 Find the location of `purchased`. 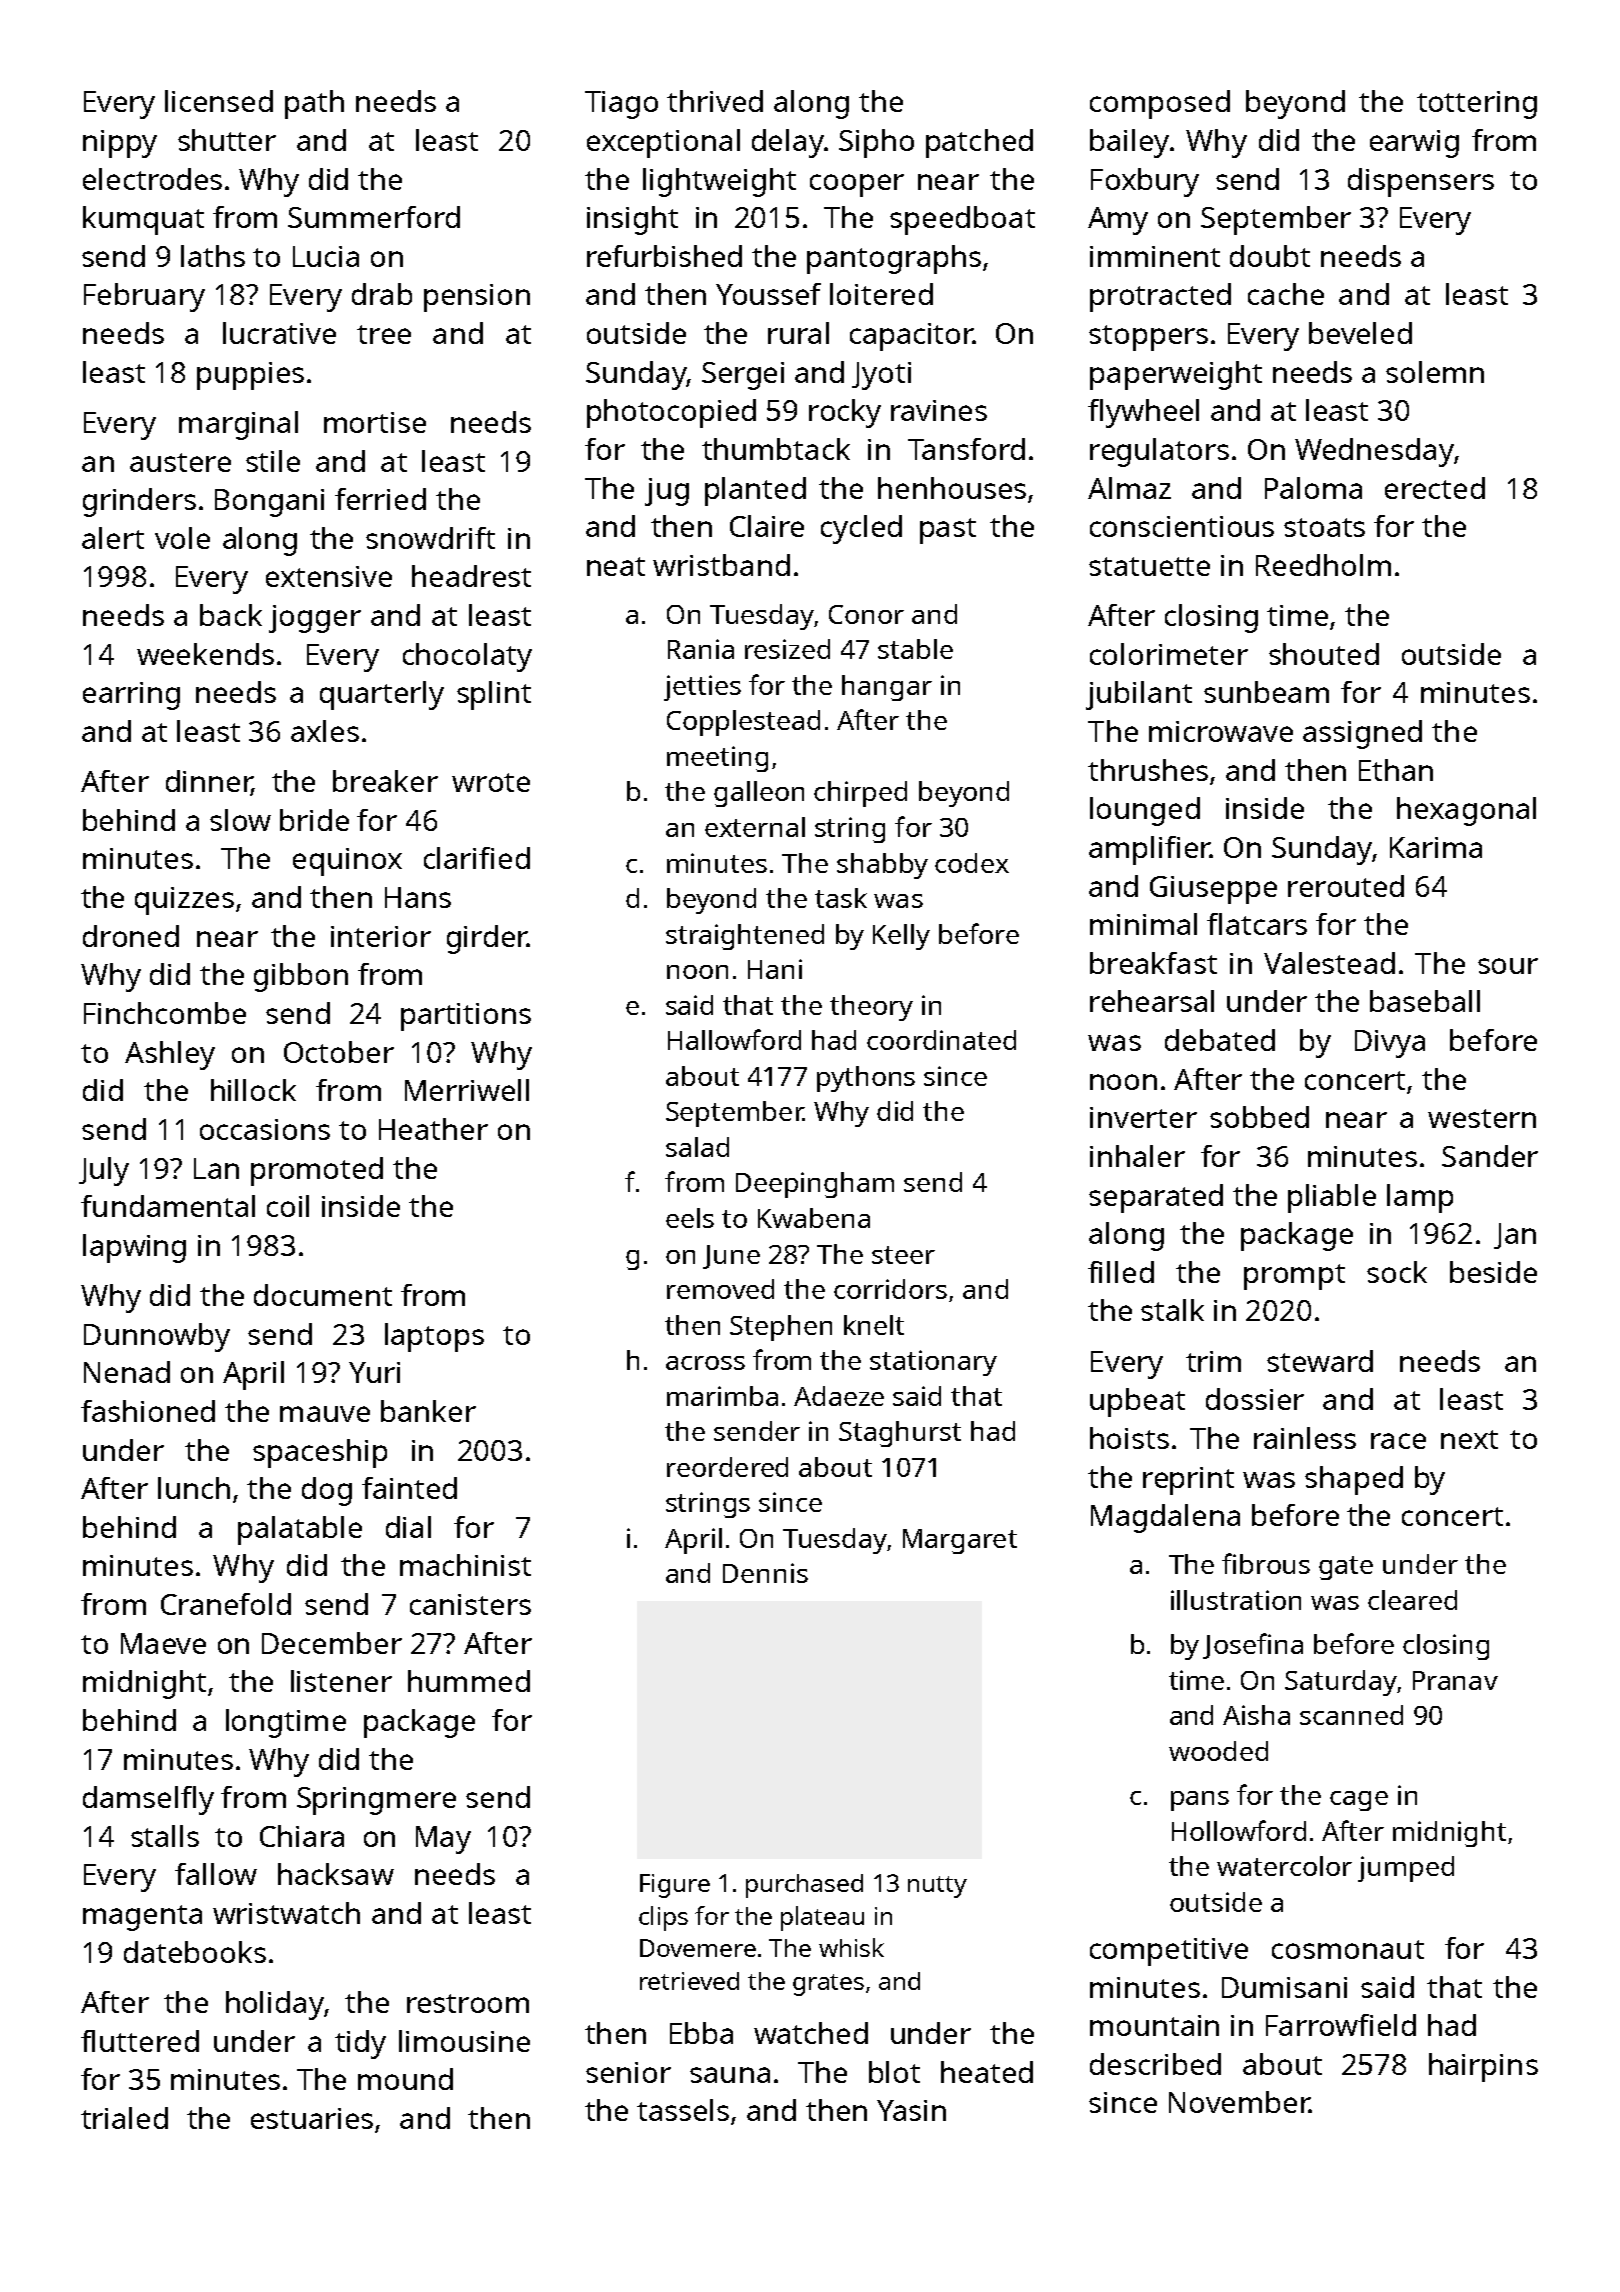

purchased is located at coordinates (804, 1886).
